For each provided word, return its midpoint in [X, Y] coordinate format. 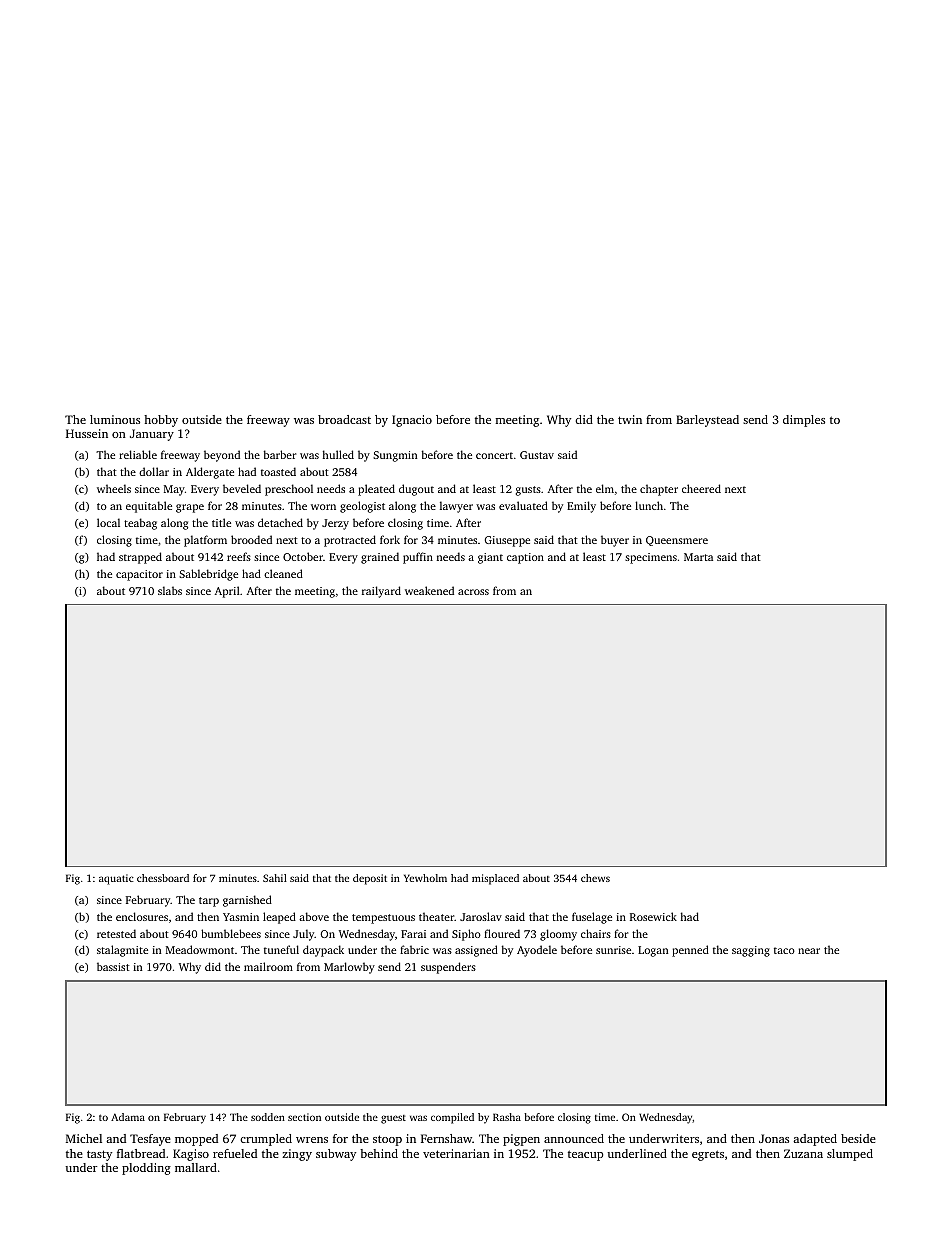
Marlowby [349, 968]
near [809, 951]
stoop [387, 1140]
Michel [84, 1138]
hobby [161, 421]
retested [116, 933]
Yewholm [425, 878]
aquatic [116, 879]
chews [595, 878]
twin [630, 419]
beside [858, 1138]
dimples [804, 421]
